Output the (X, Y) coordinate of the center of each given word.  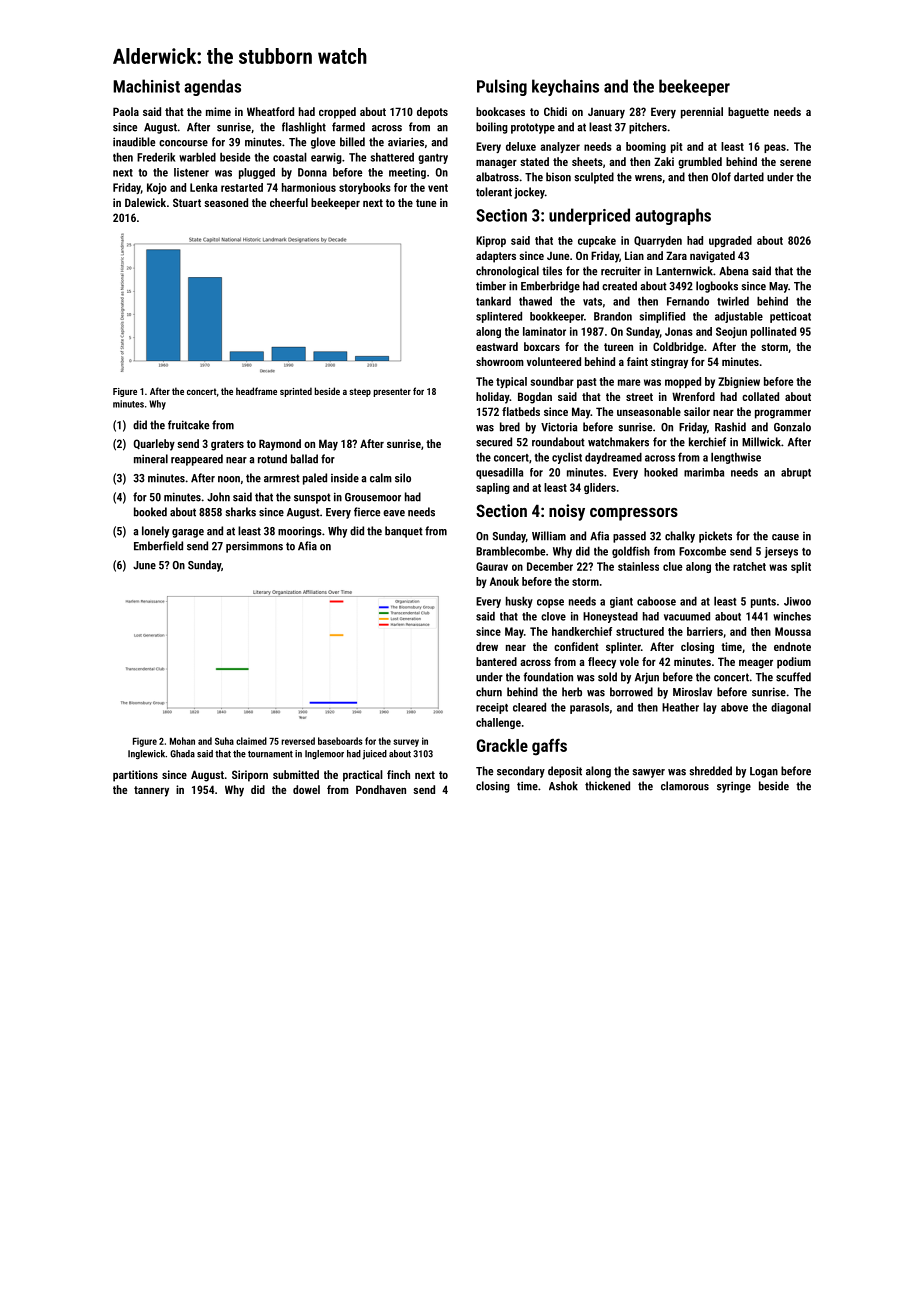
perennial (702, 113)
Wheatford (270, 111)
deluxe (521, 146)
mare (629, 382)
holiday (492, 398)
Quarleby (154, 445)
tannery (151, 791)
